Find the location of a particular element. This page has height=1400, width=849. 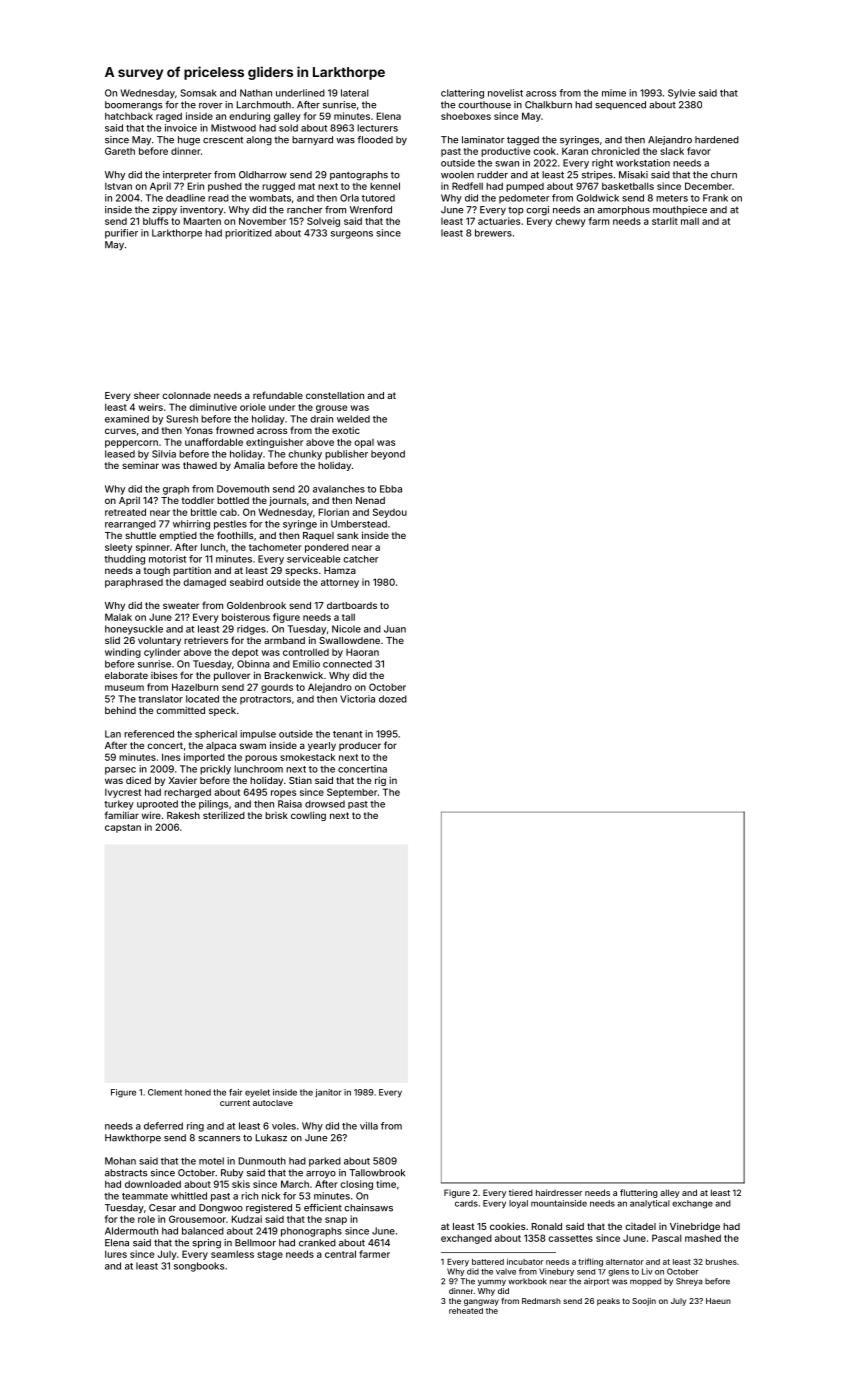

dozed is located at coordinates (393, 699).
